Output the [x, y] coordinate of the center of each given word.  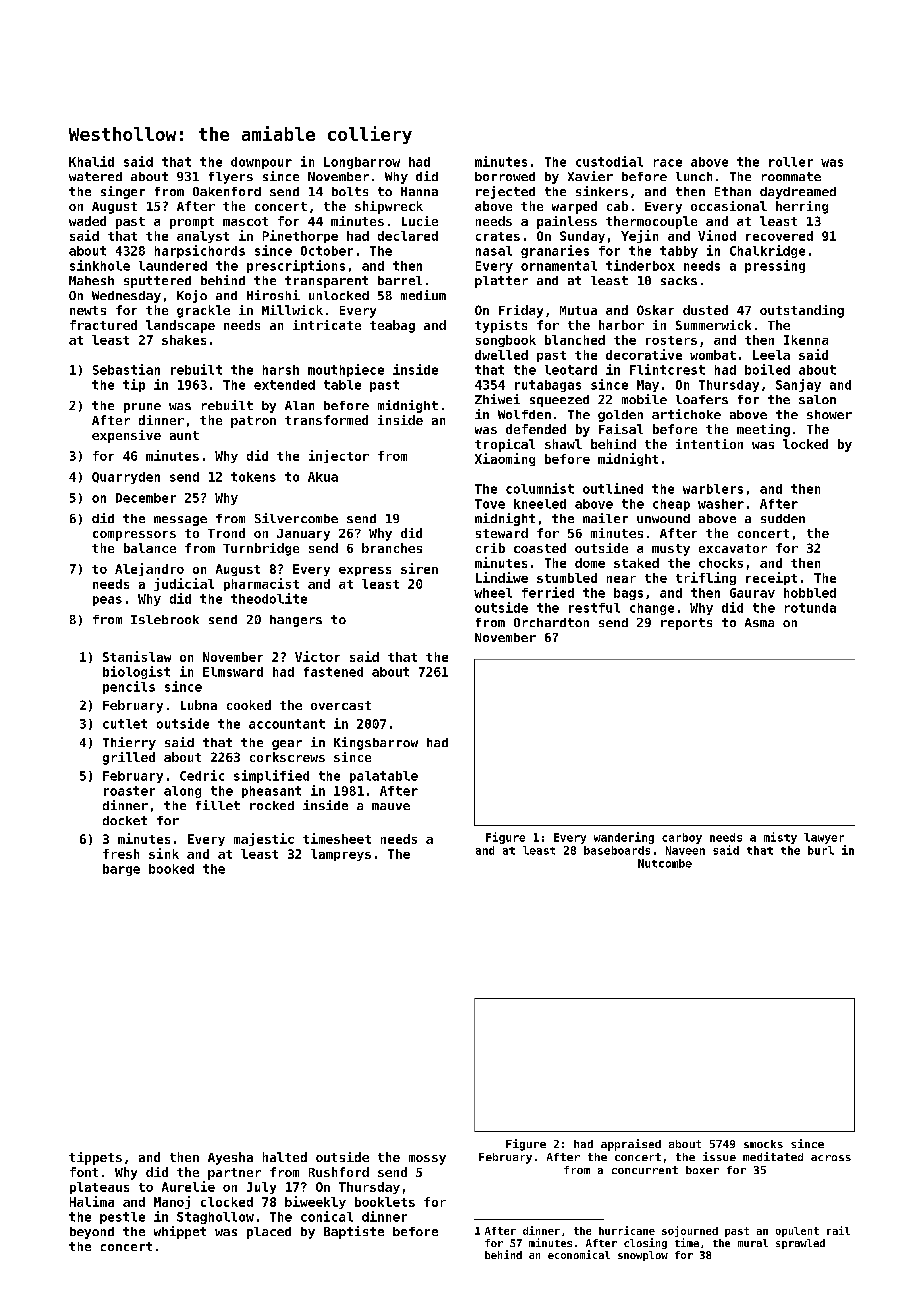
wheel [493, 593]
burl [821, 850]
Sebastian [126, 369]
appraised [631, 1145]
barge [121, 870]
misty [780, 838]
